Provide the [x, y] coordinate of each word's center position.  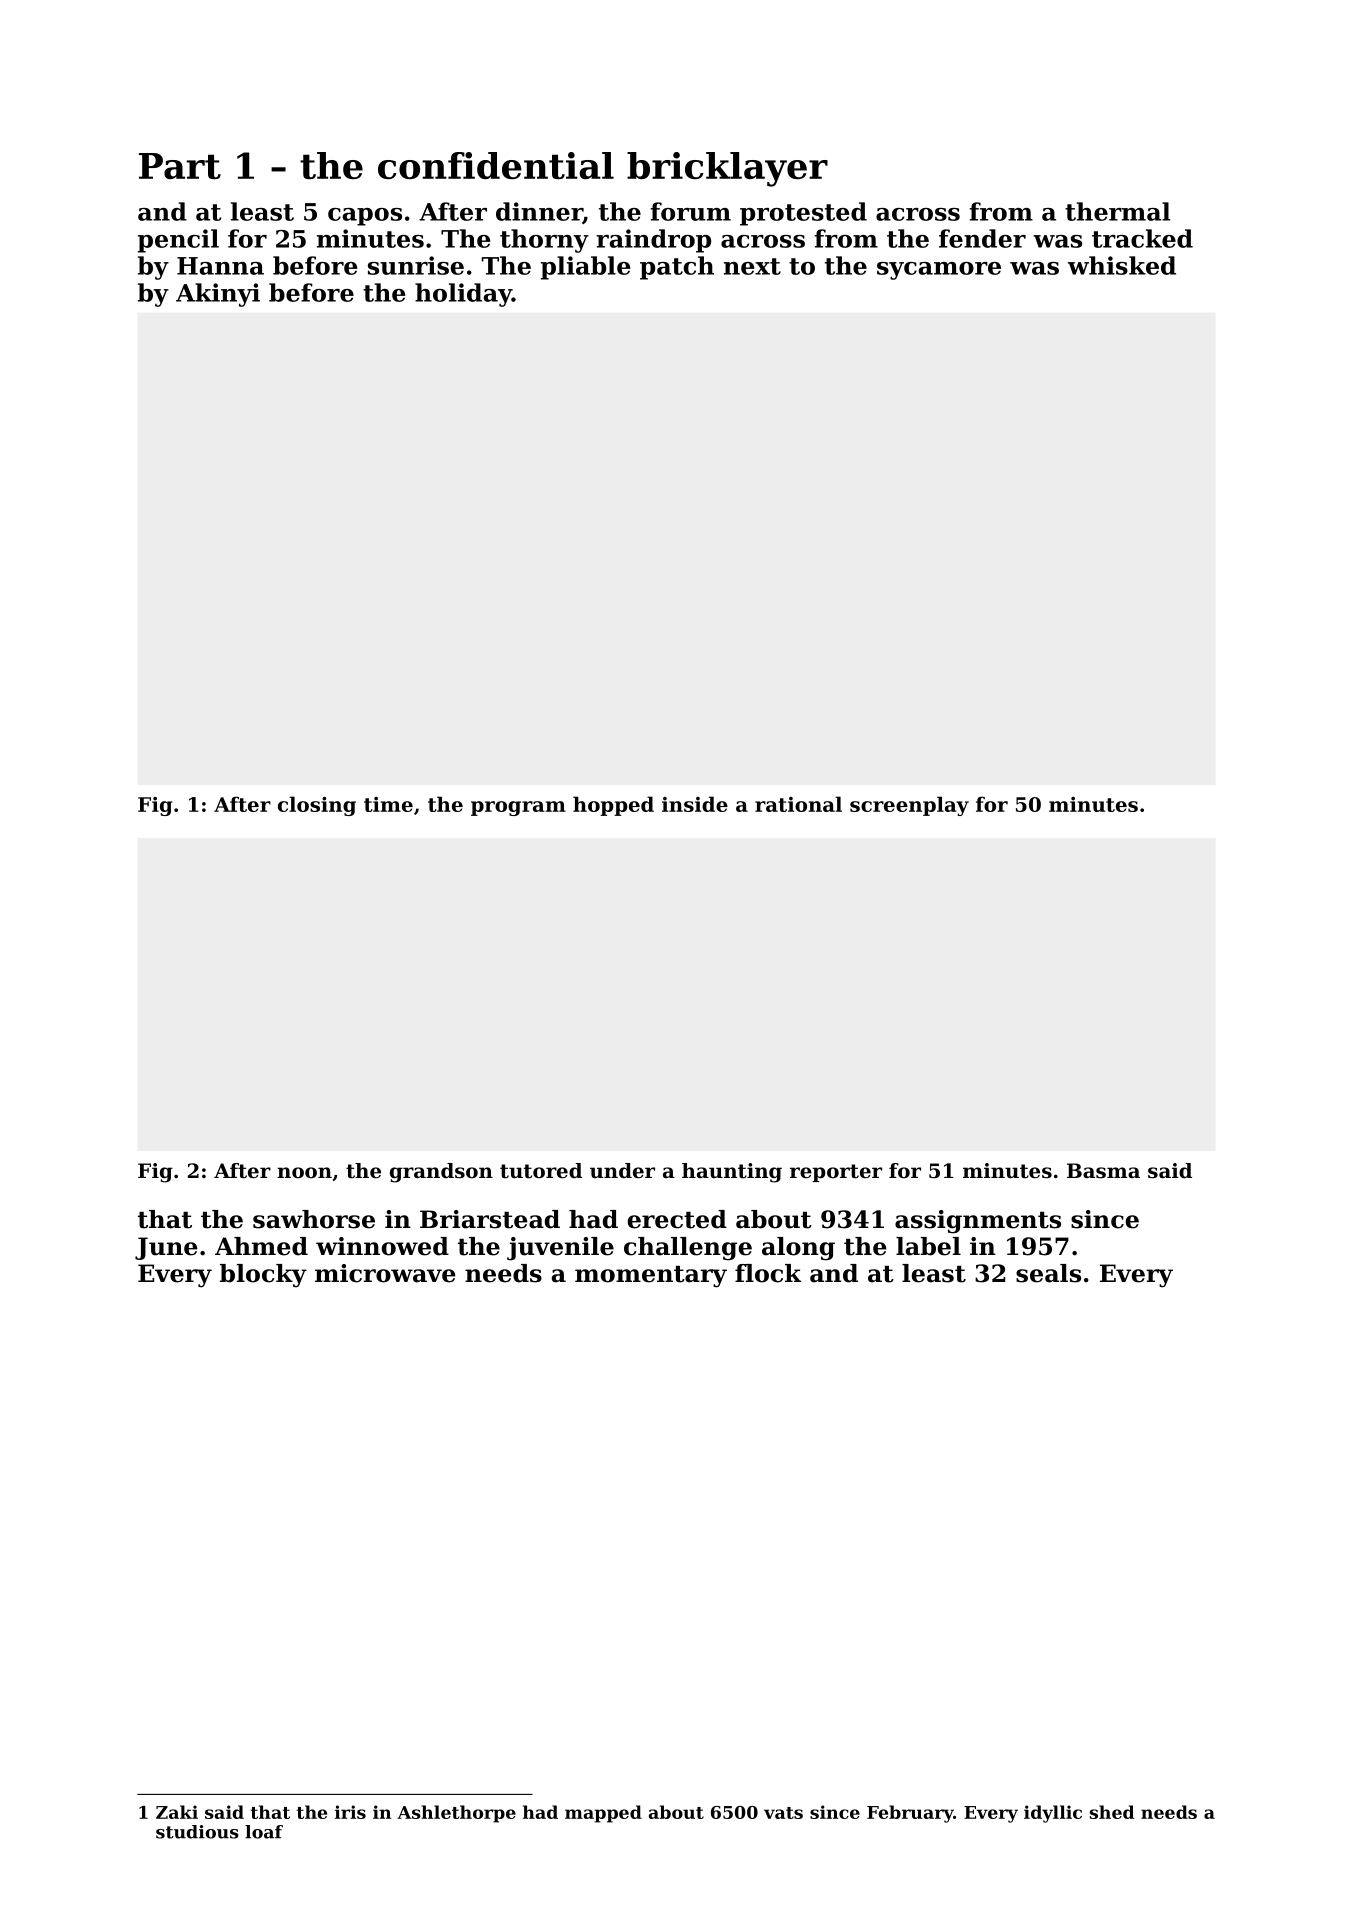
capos [365, 217]
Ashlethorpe [456, 1814]
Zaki [177, 1812]
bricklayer [727, 169]
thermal [1117, 211]
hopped [613, 806]
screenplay [909, 806]
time [388, 804]
